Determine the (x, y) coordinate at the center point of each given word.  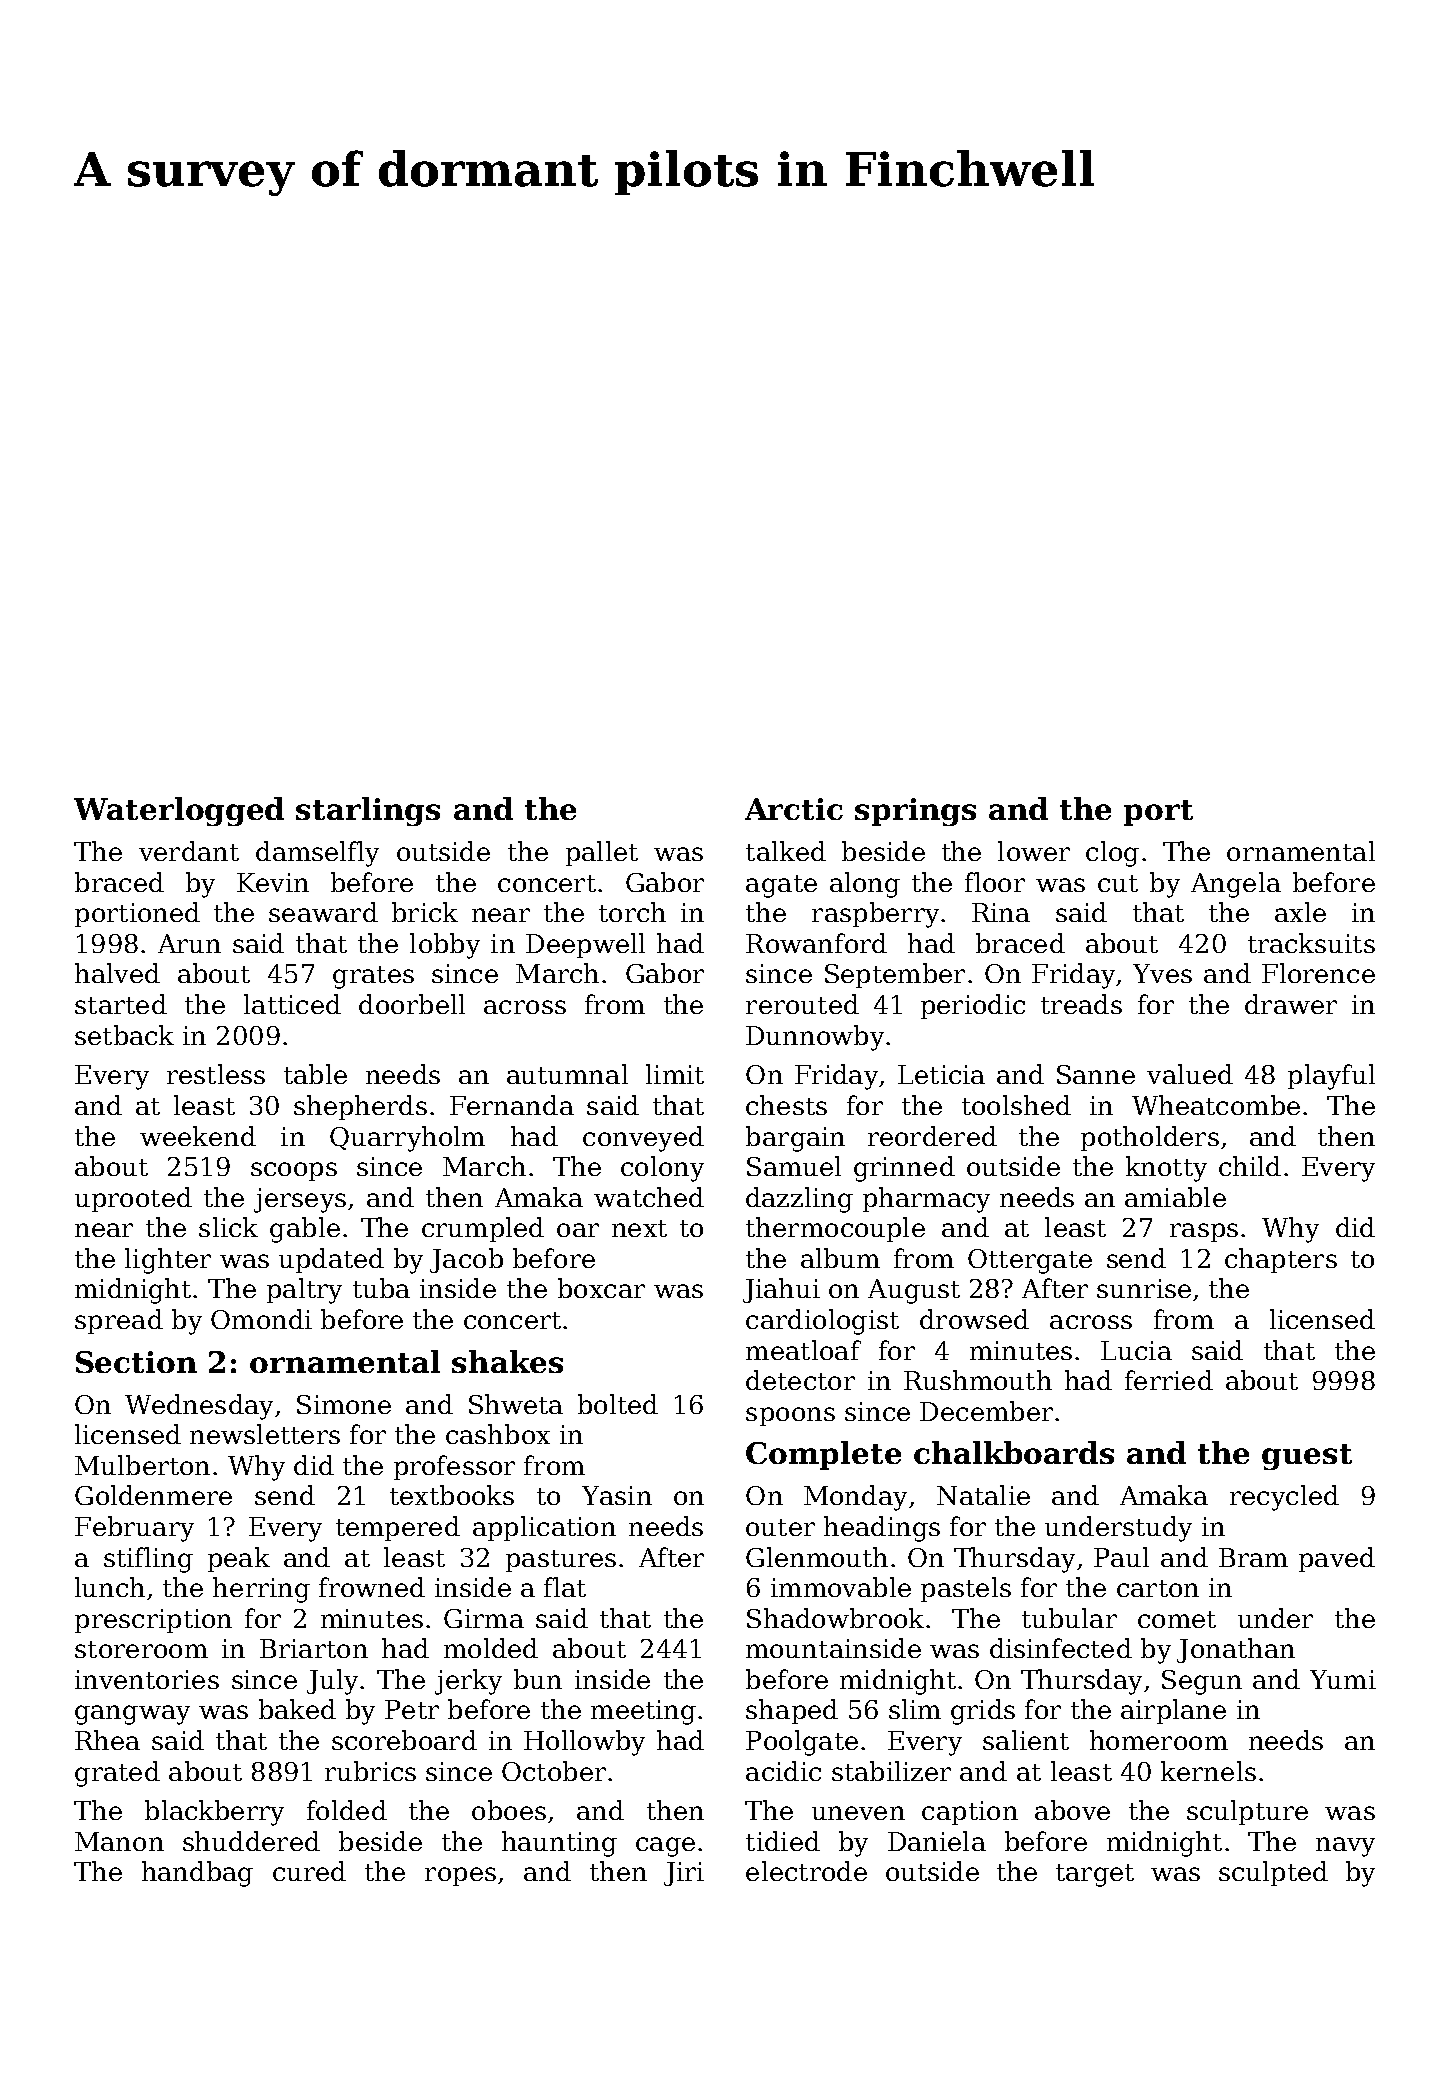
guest (1307, 1457)
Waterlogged (179, 811)
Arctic (794, 809)
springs (915, 812)
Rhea (107, 1740)
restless (216, 1074)
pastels (966, 1589)
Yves (1162, 973)
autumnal (567, 1074)
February (134, 1529)
